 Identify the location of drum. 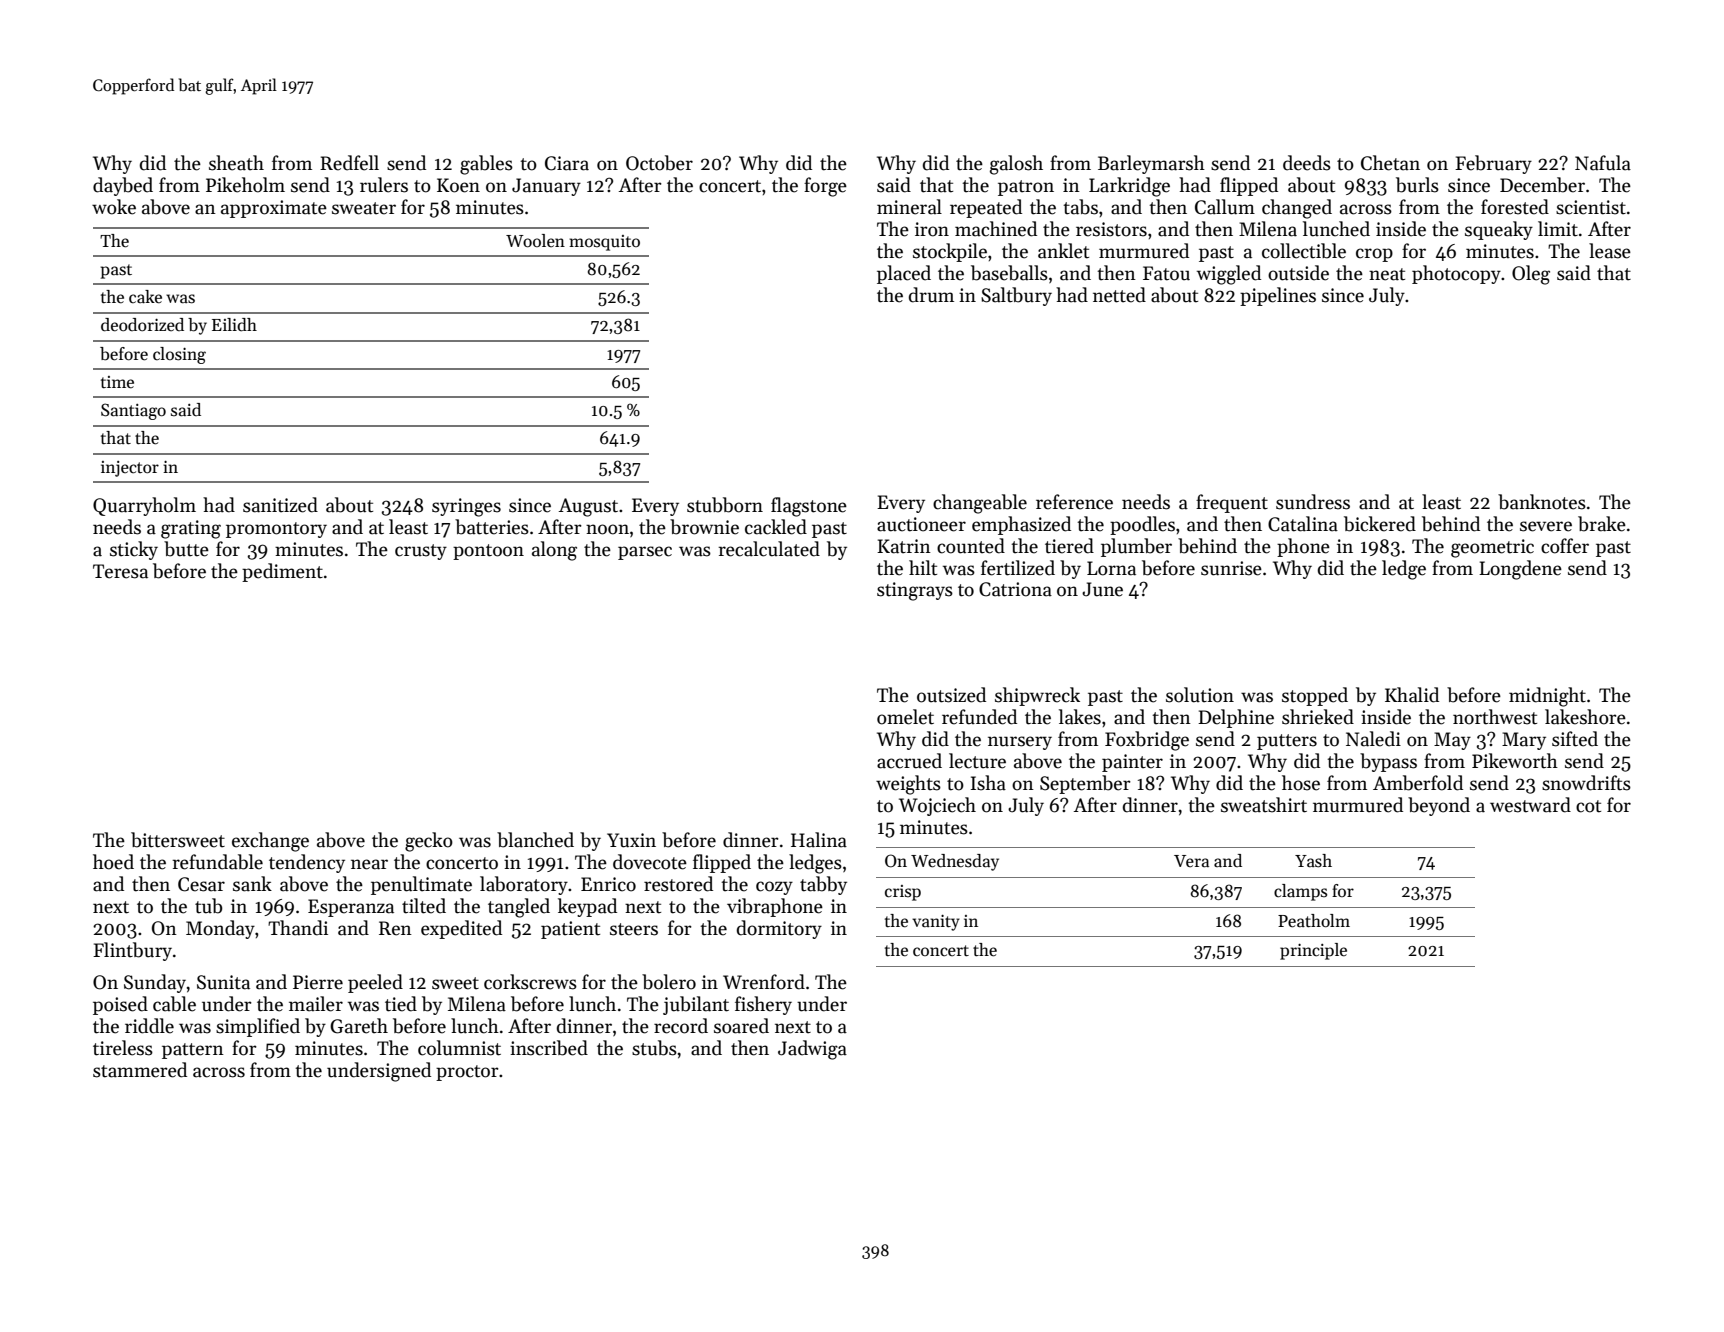
(931, 295).
